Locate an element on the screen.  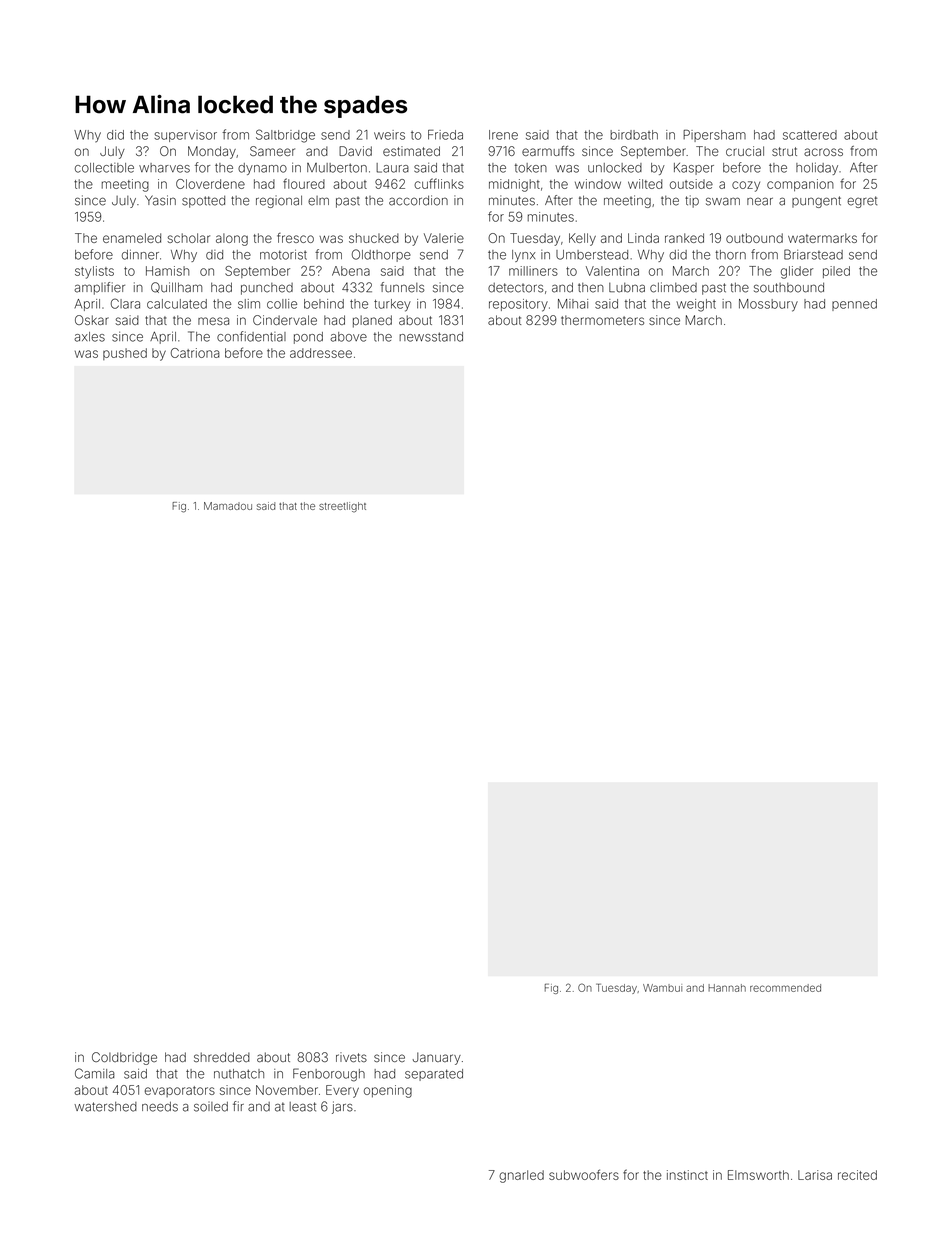
Wambui is located at coordinates (662, 988).
